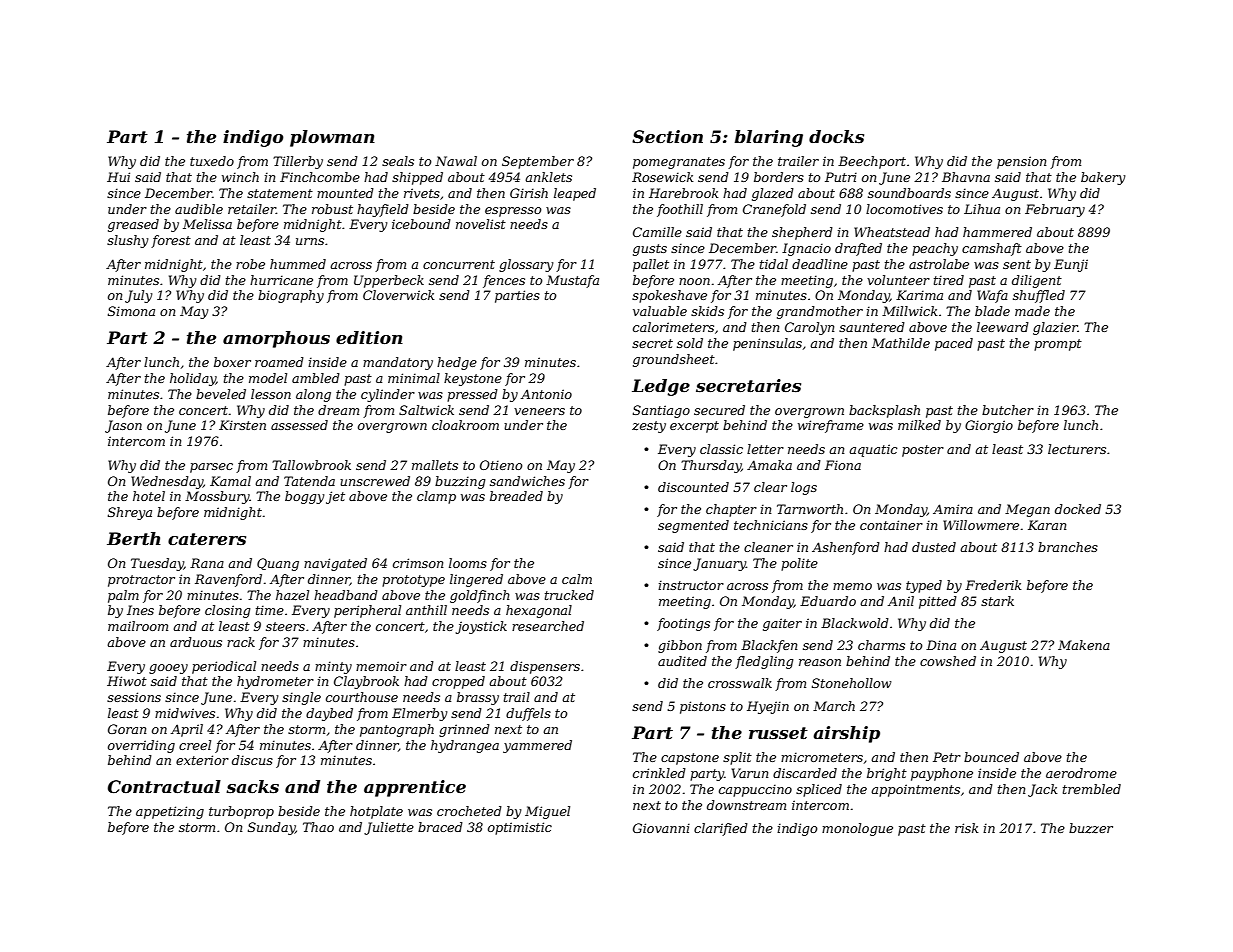 This image has height=952, width=1233. What do you see at coordinates (1008, 410) in the image?
I see `butcher` at bounding box center [1008, 410].
